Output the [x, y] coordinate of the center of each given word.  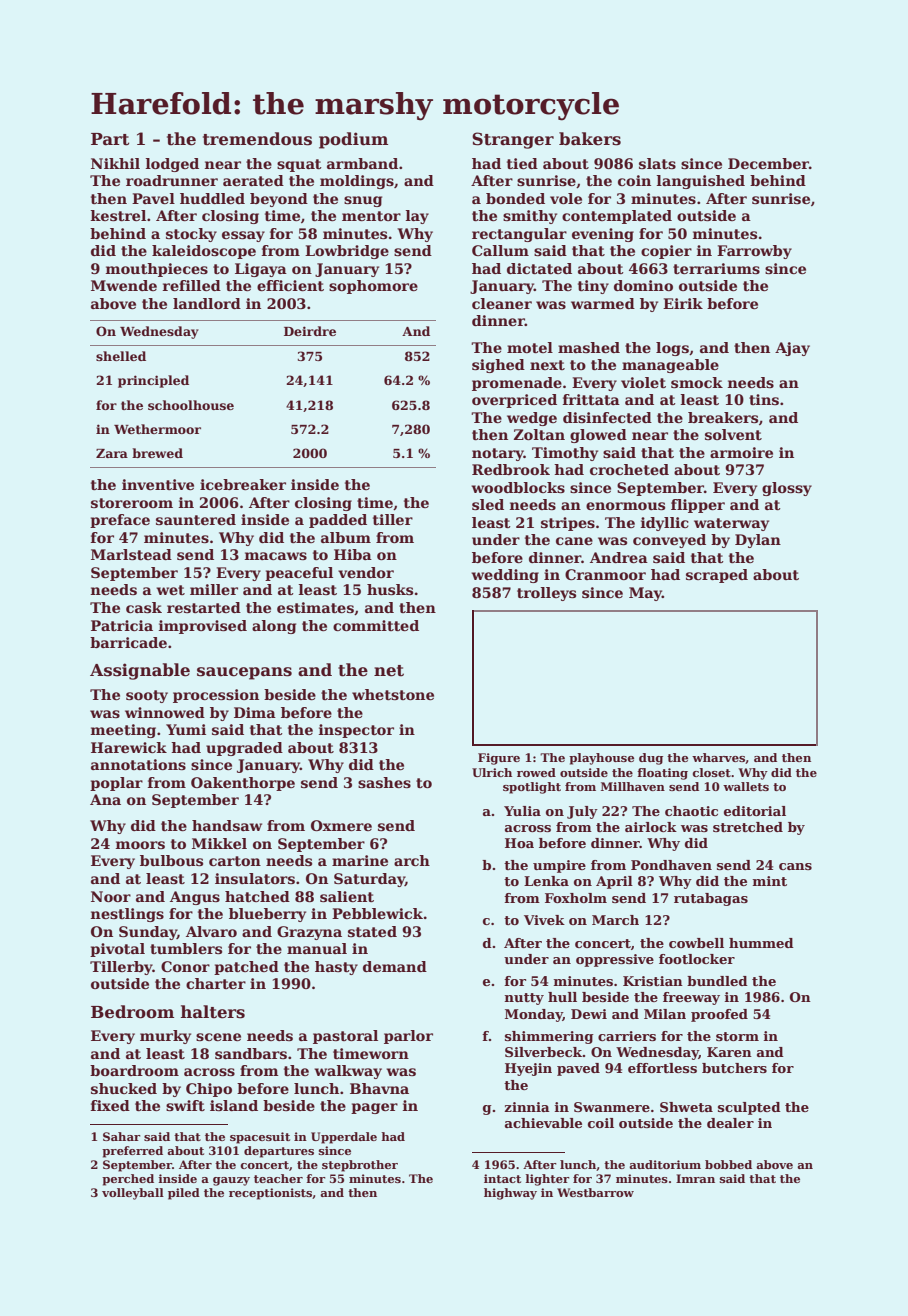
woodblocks [518, 487]
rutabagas [711, 899]
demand [395, 966]
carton [235, 861]
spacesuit [260, 1138]
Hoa [519, 843]
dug [651, 759]
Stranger [513, 140]
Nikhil [115, 163]
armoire [741, 452]
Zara [112, 453]
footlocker [697, 959]
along [274, 627]
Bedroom [132, 1012]
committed [376, 625]
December [768, 163]
